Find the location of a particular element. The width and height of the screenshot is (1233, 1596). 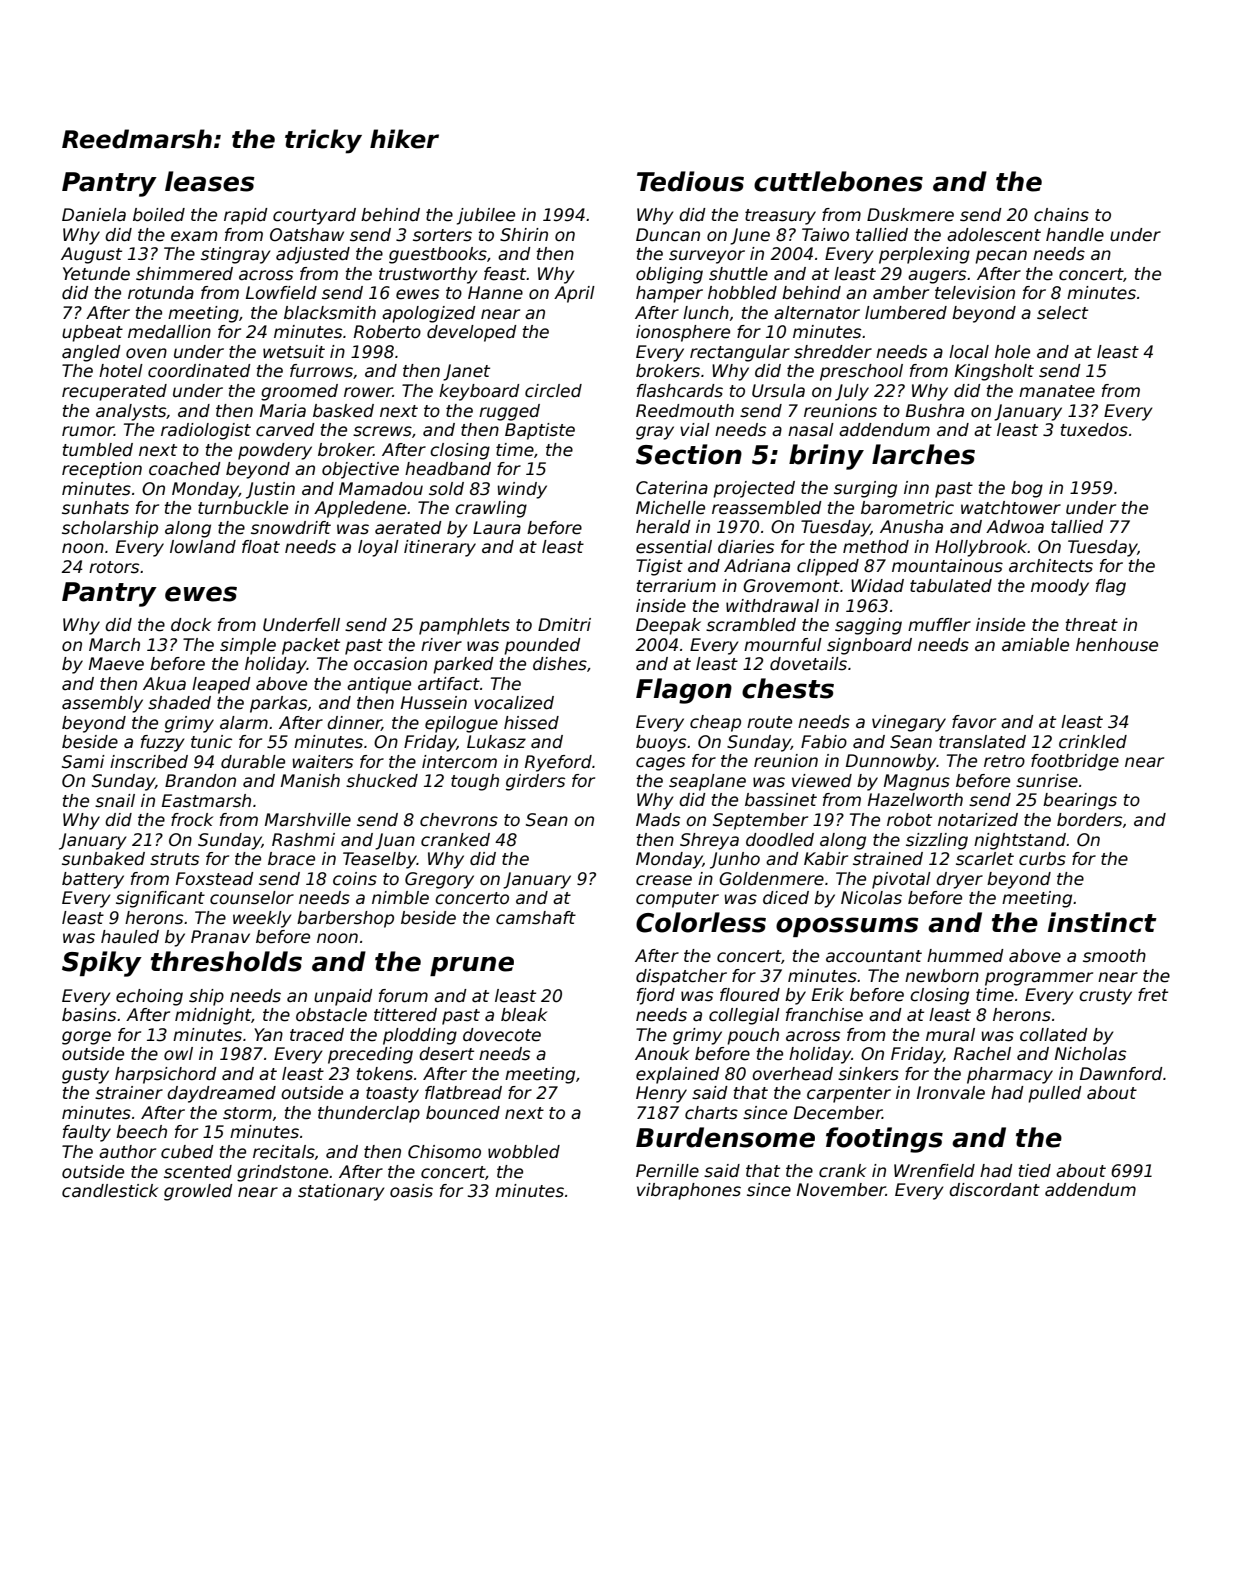

muffler is located at coordinates (939, 625).
